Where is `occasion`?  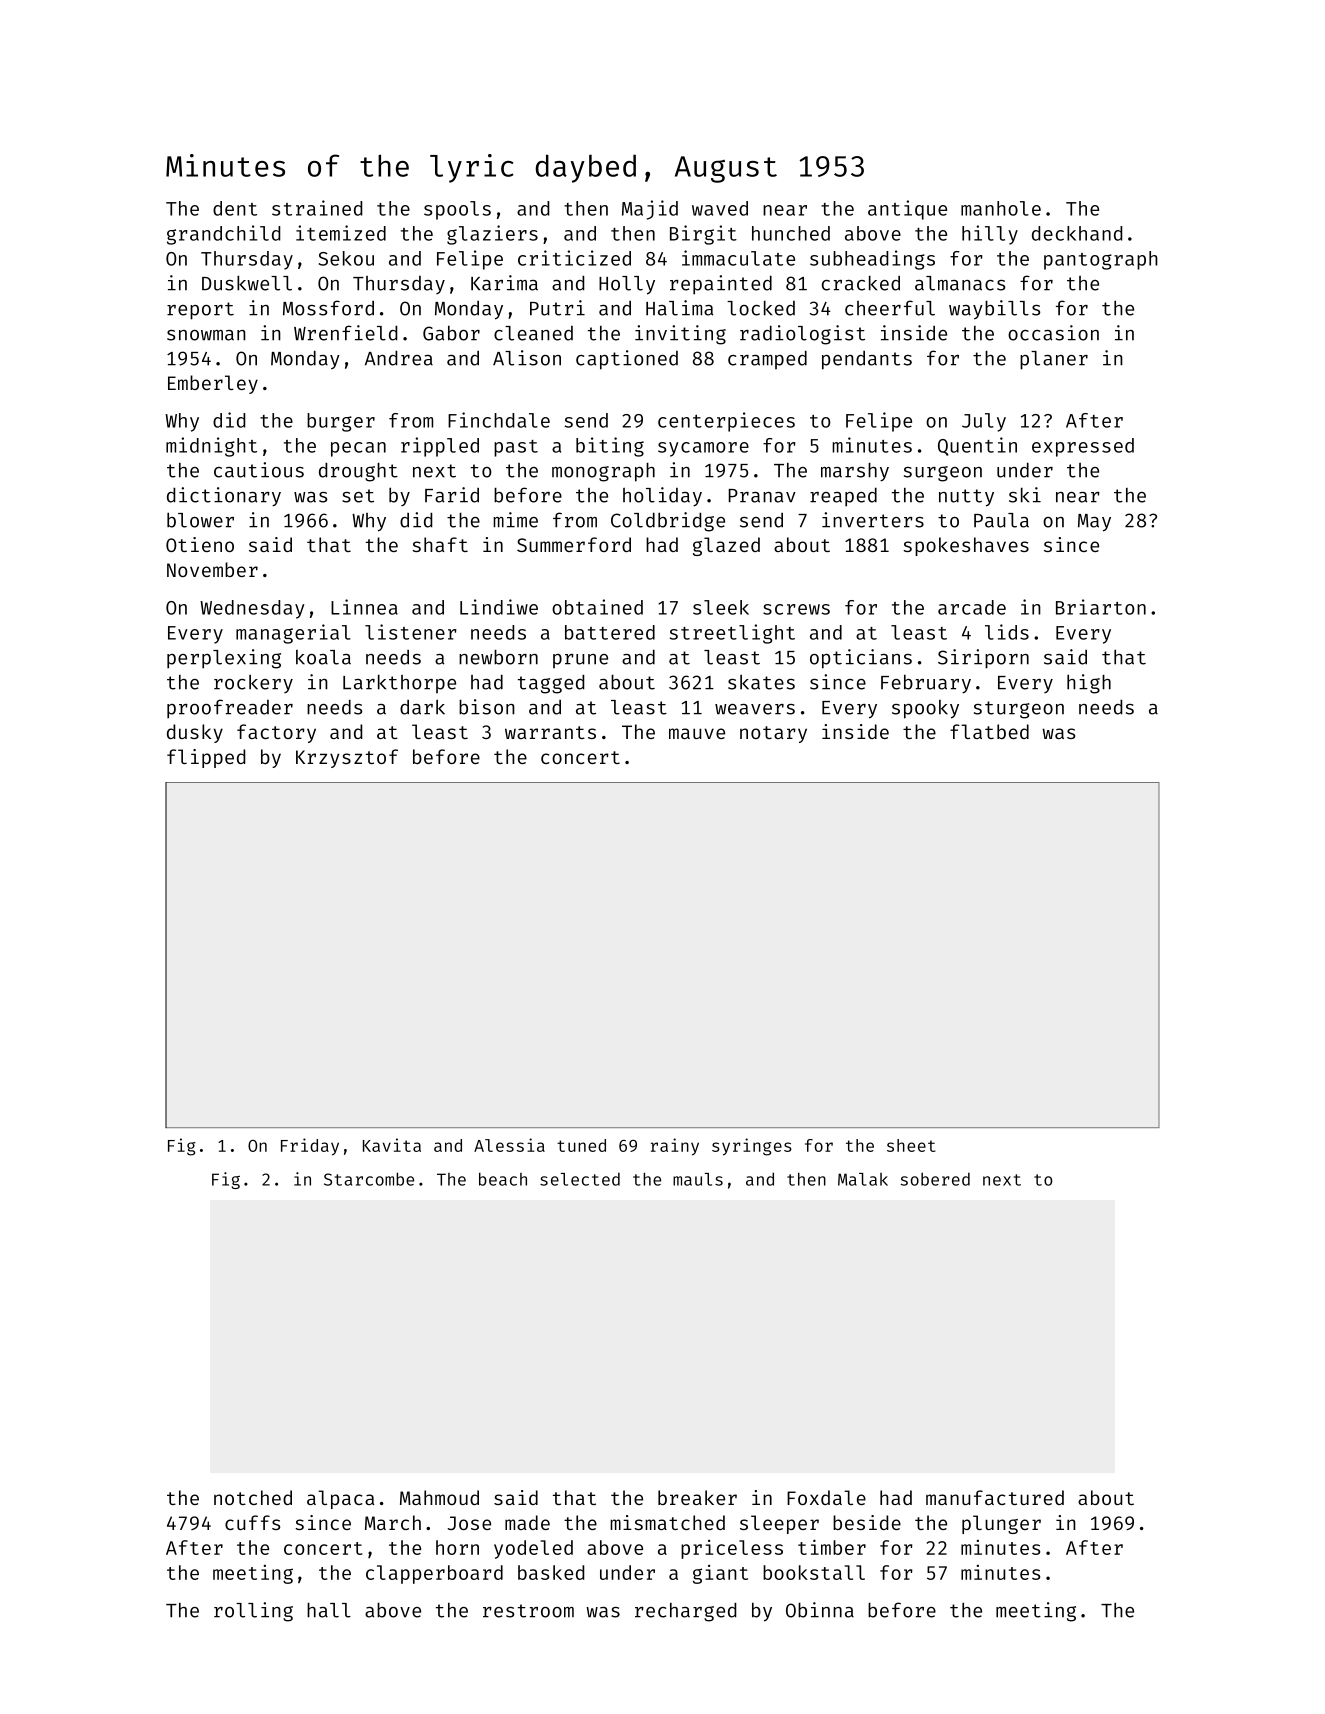 occasion is located at coordinates (1053, 333).
